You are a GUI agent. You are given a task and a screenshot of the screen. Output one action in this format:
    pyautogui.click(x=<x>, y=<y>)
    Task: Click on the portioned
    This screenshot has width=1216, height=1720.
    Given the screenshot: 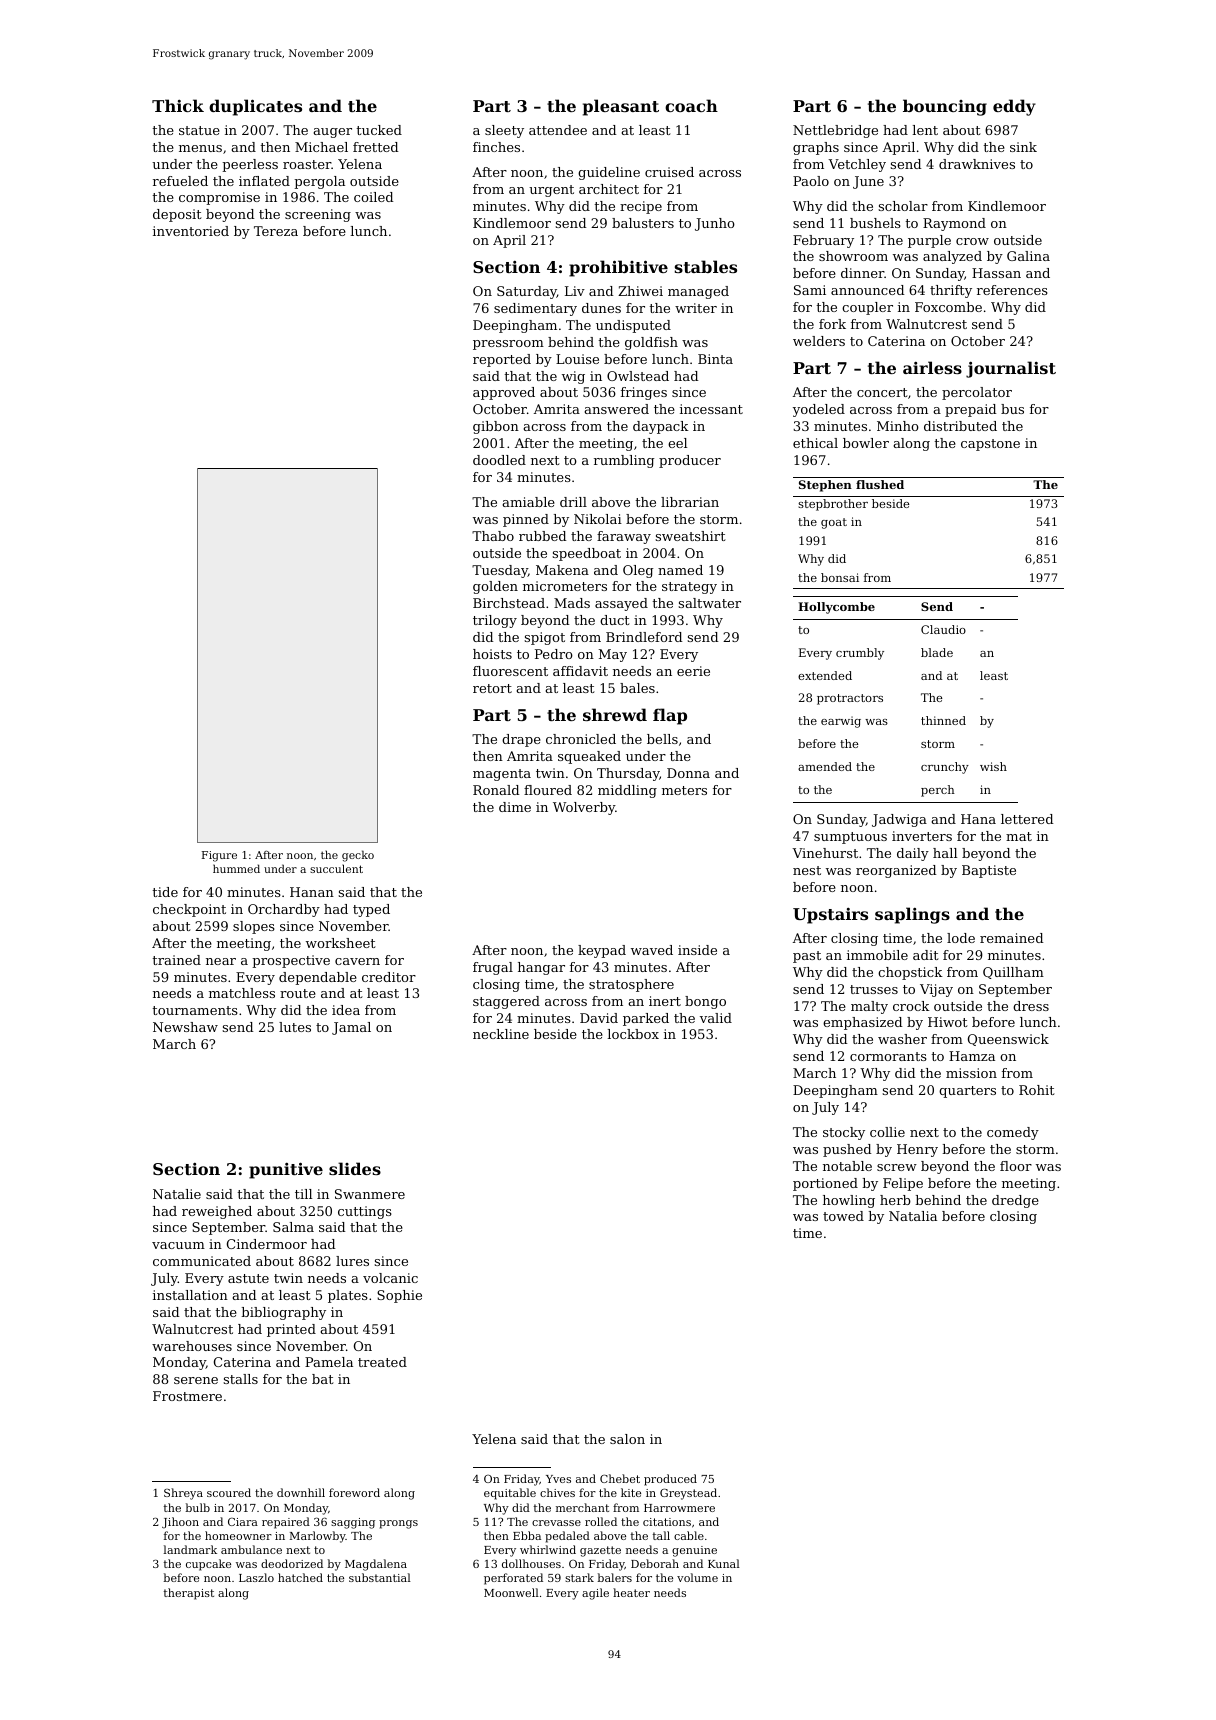 What is the action you would take?
    pyautogui.click(x=825, y=1184)
